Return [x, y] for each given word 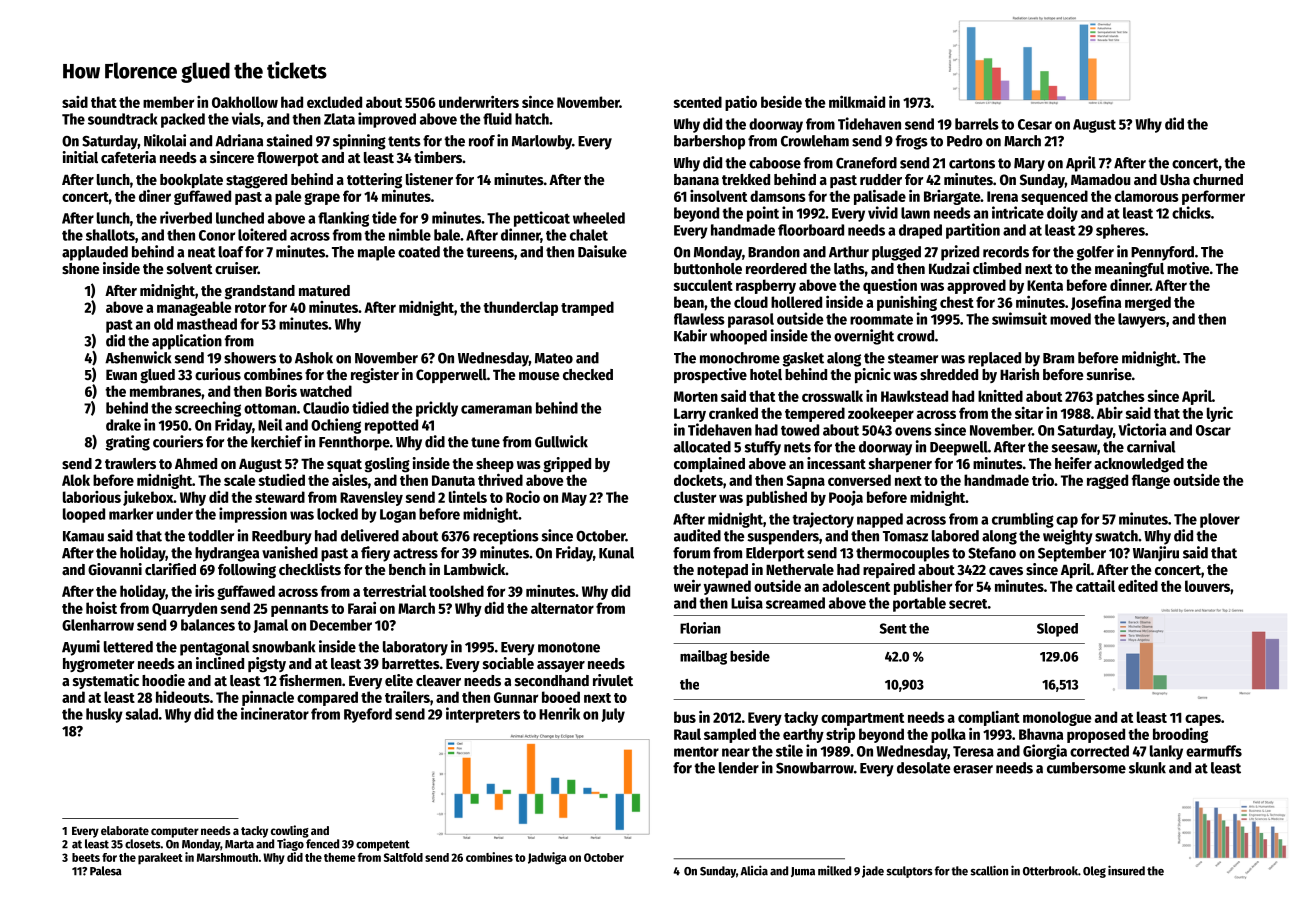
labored [955, 536]
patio [741, 103]
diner [155, 195]
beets [86, 857]
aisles [350, 480]
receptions [506, 537]
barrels [977, 124]
